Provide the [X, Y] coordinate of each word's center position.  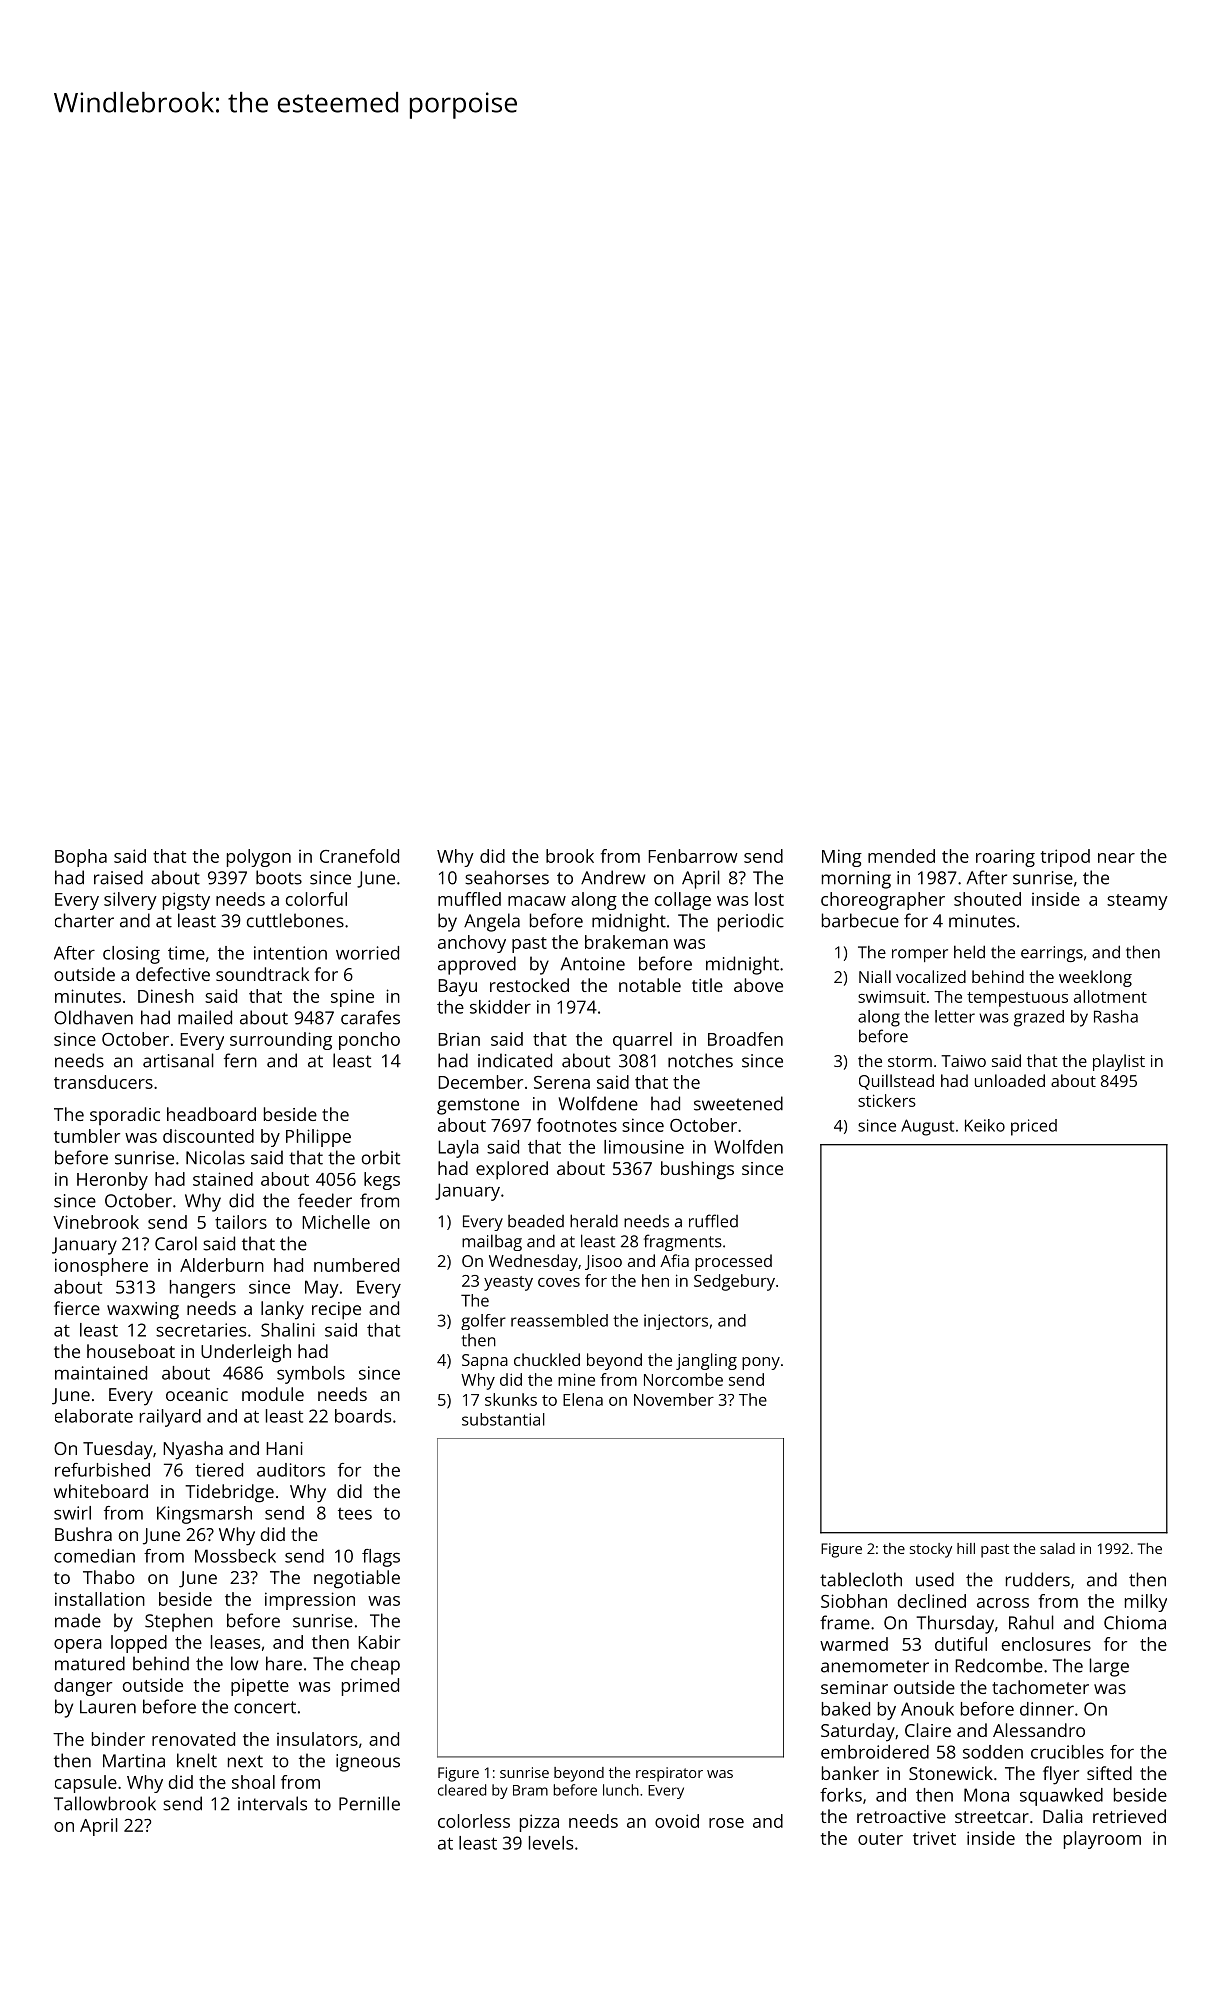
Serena [562, 1082]
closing [131, 955]
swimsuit [892, 996]
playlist [1119, 1062]
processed [733, 1262]
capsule [86, 1784]
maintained [101, 1373]
